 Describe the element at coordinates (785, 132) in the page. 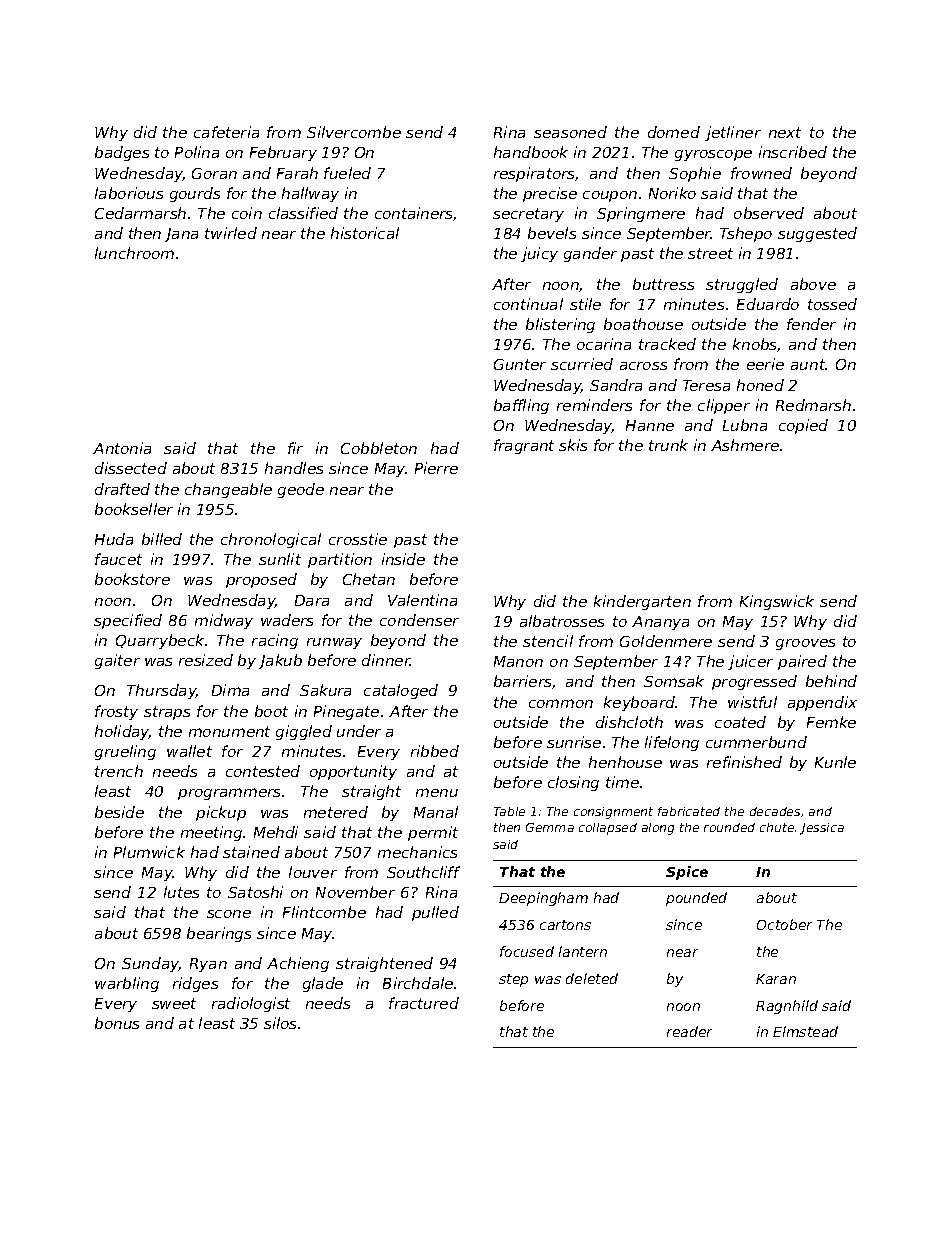

I see `next` at that location.
